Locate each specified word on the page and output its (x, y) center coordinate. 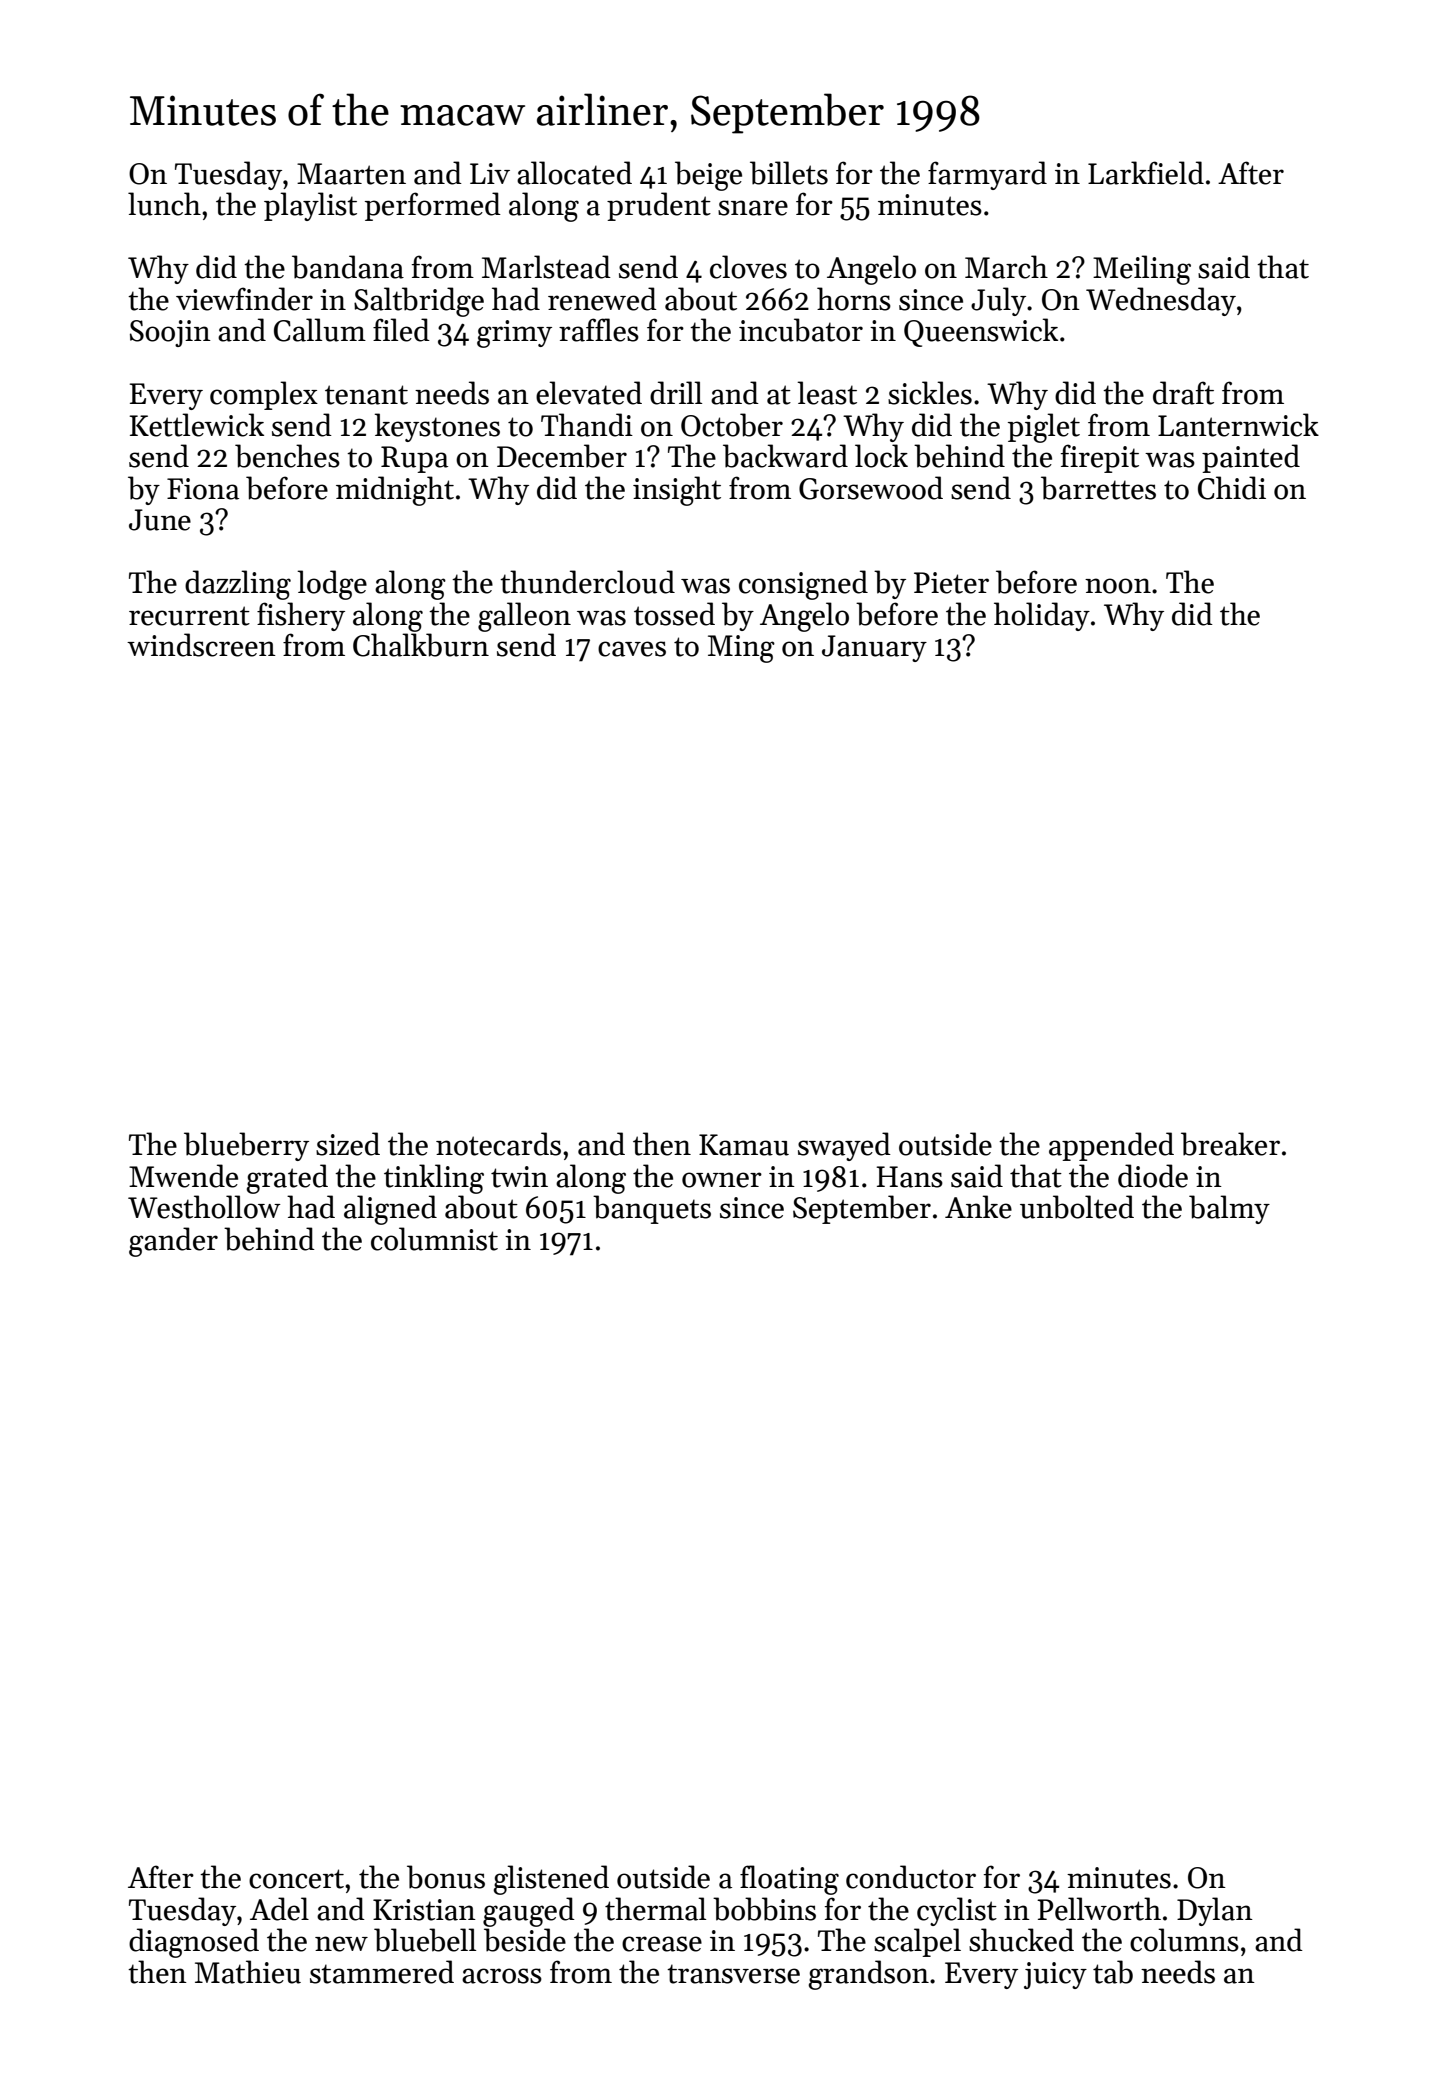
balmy (1229, 1209)
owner (722, 1180)
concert (296, 1879)
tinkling (434, 1179)
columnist (434, 1239)
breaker (1230, 1144)
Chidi (1232, 488)
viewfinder (244, 299)
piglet (1044, 428)
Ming (741, 649)
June (160, 520)
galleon (524, 617)
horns (854, 299)
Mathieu (248, 1972)
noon (1118, 586)
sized (348, 1144)
